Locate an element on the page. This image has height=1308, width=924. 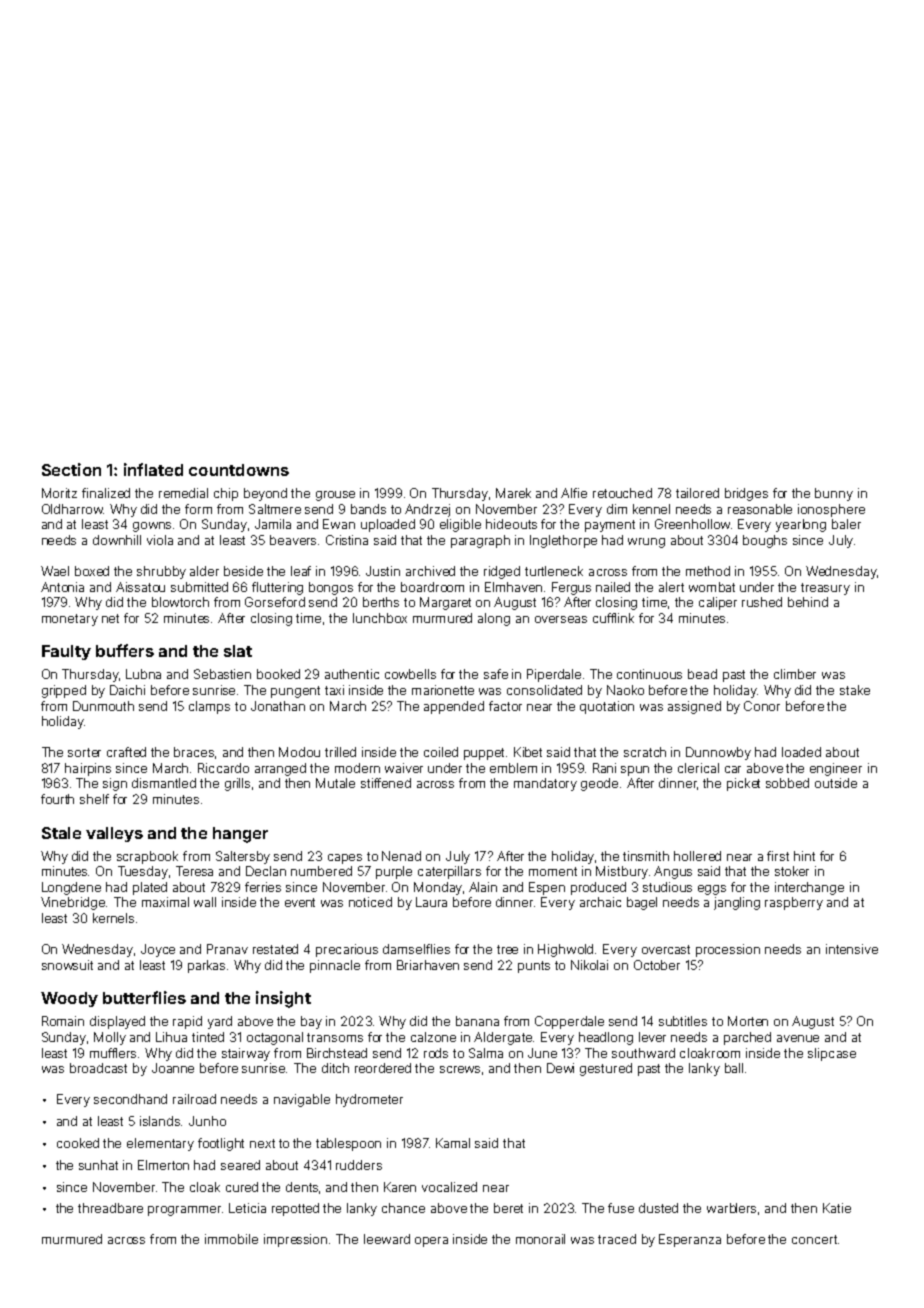
immobile is located at coordinates (231, 1239).
